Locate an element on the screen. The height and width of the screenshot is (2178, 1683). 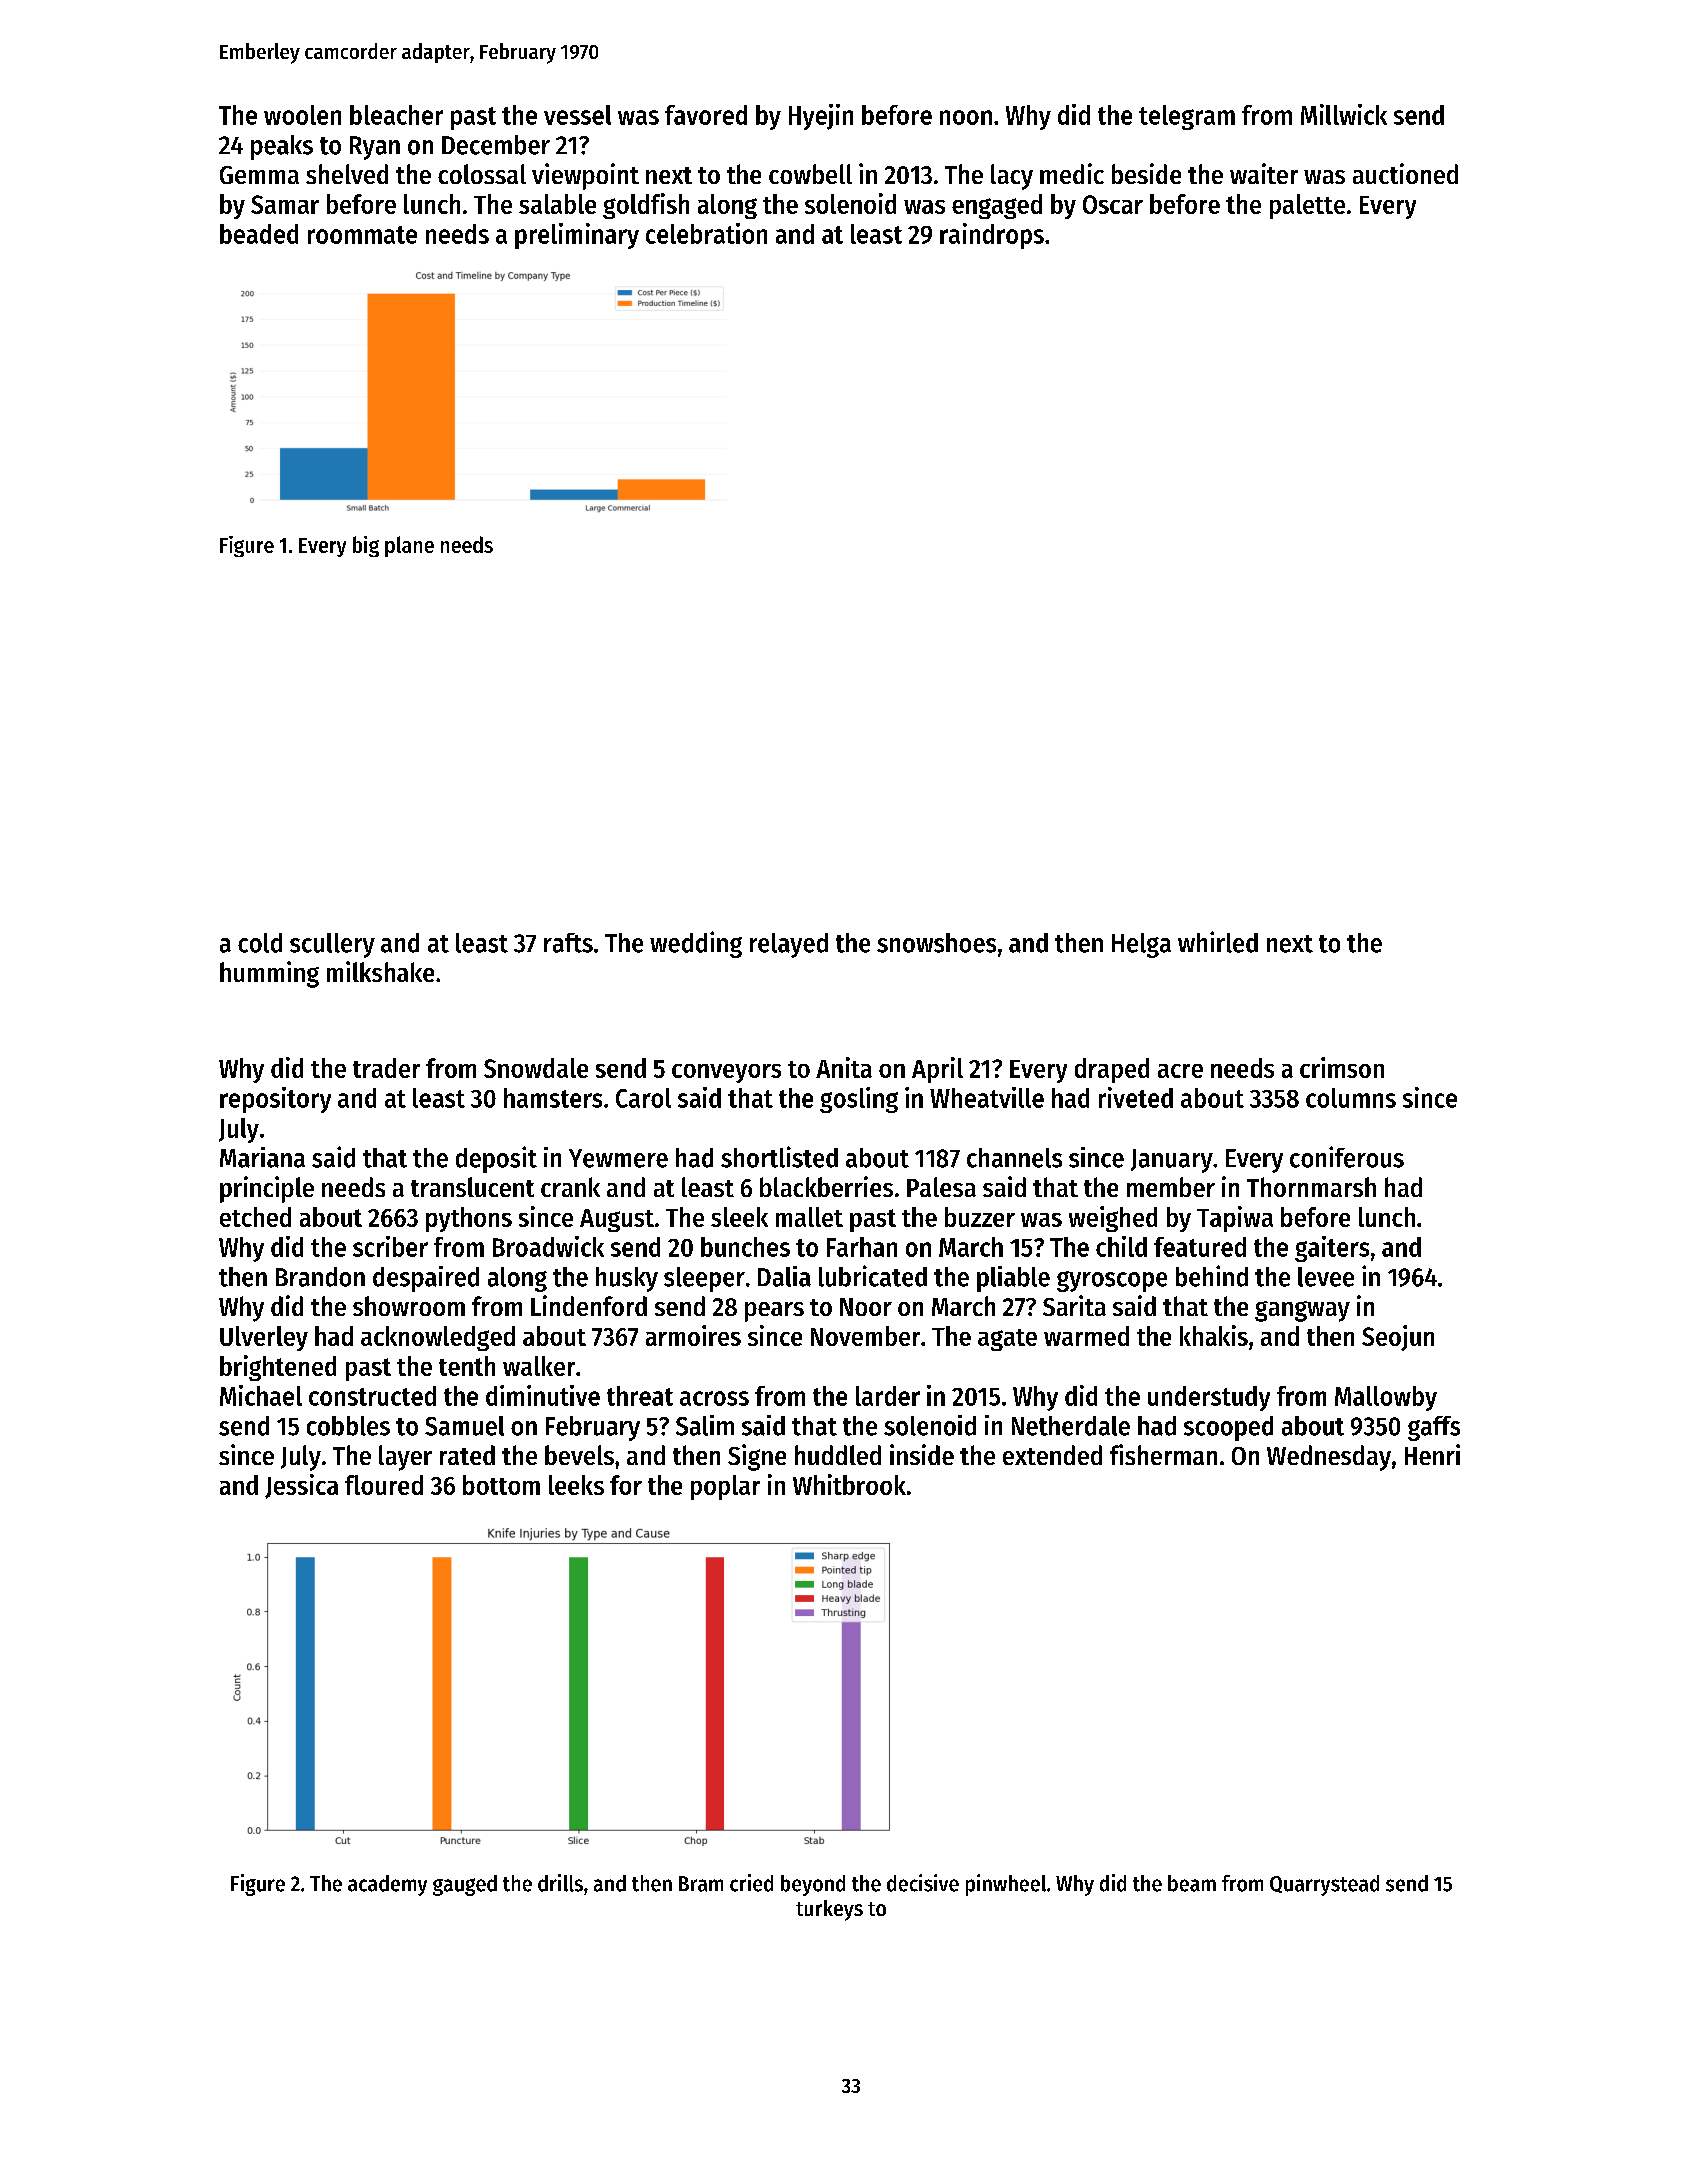
gaffs is located at coordinates (1434, 1428).
